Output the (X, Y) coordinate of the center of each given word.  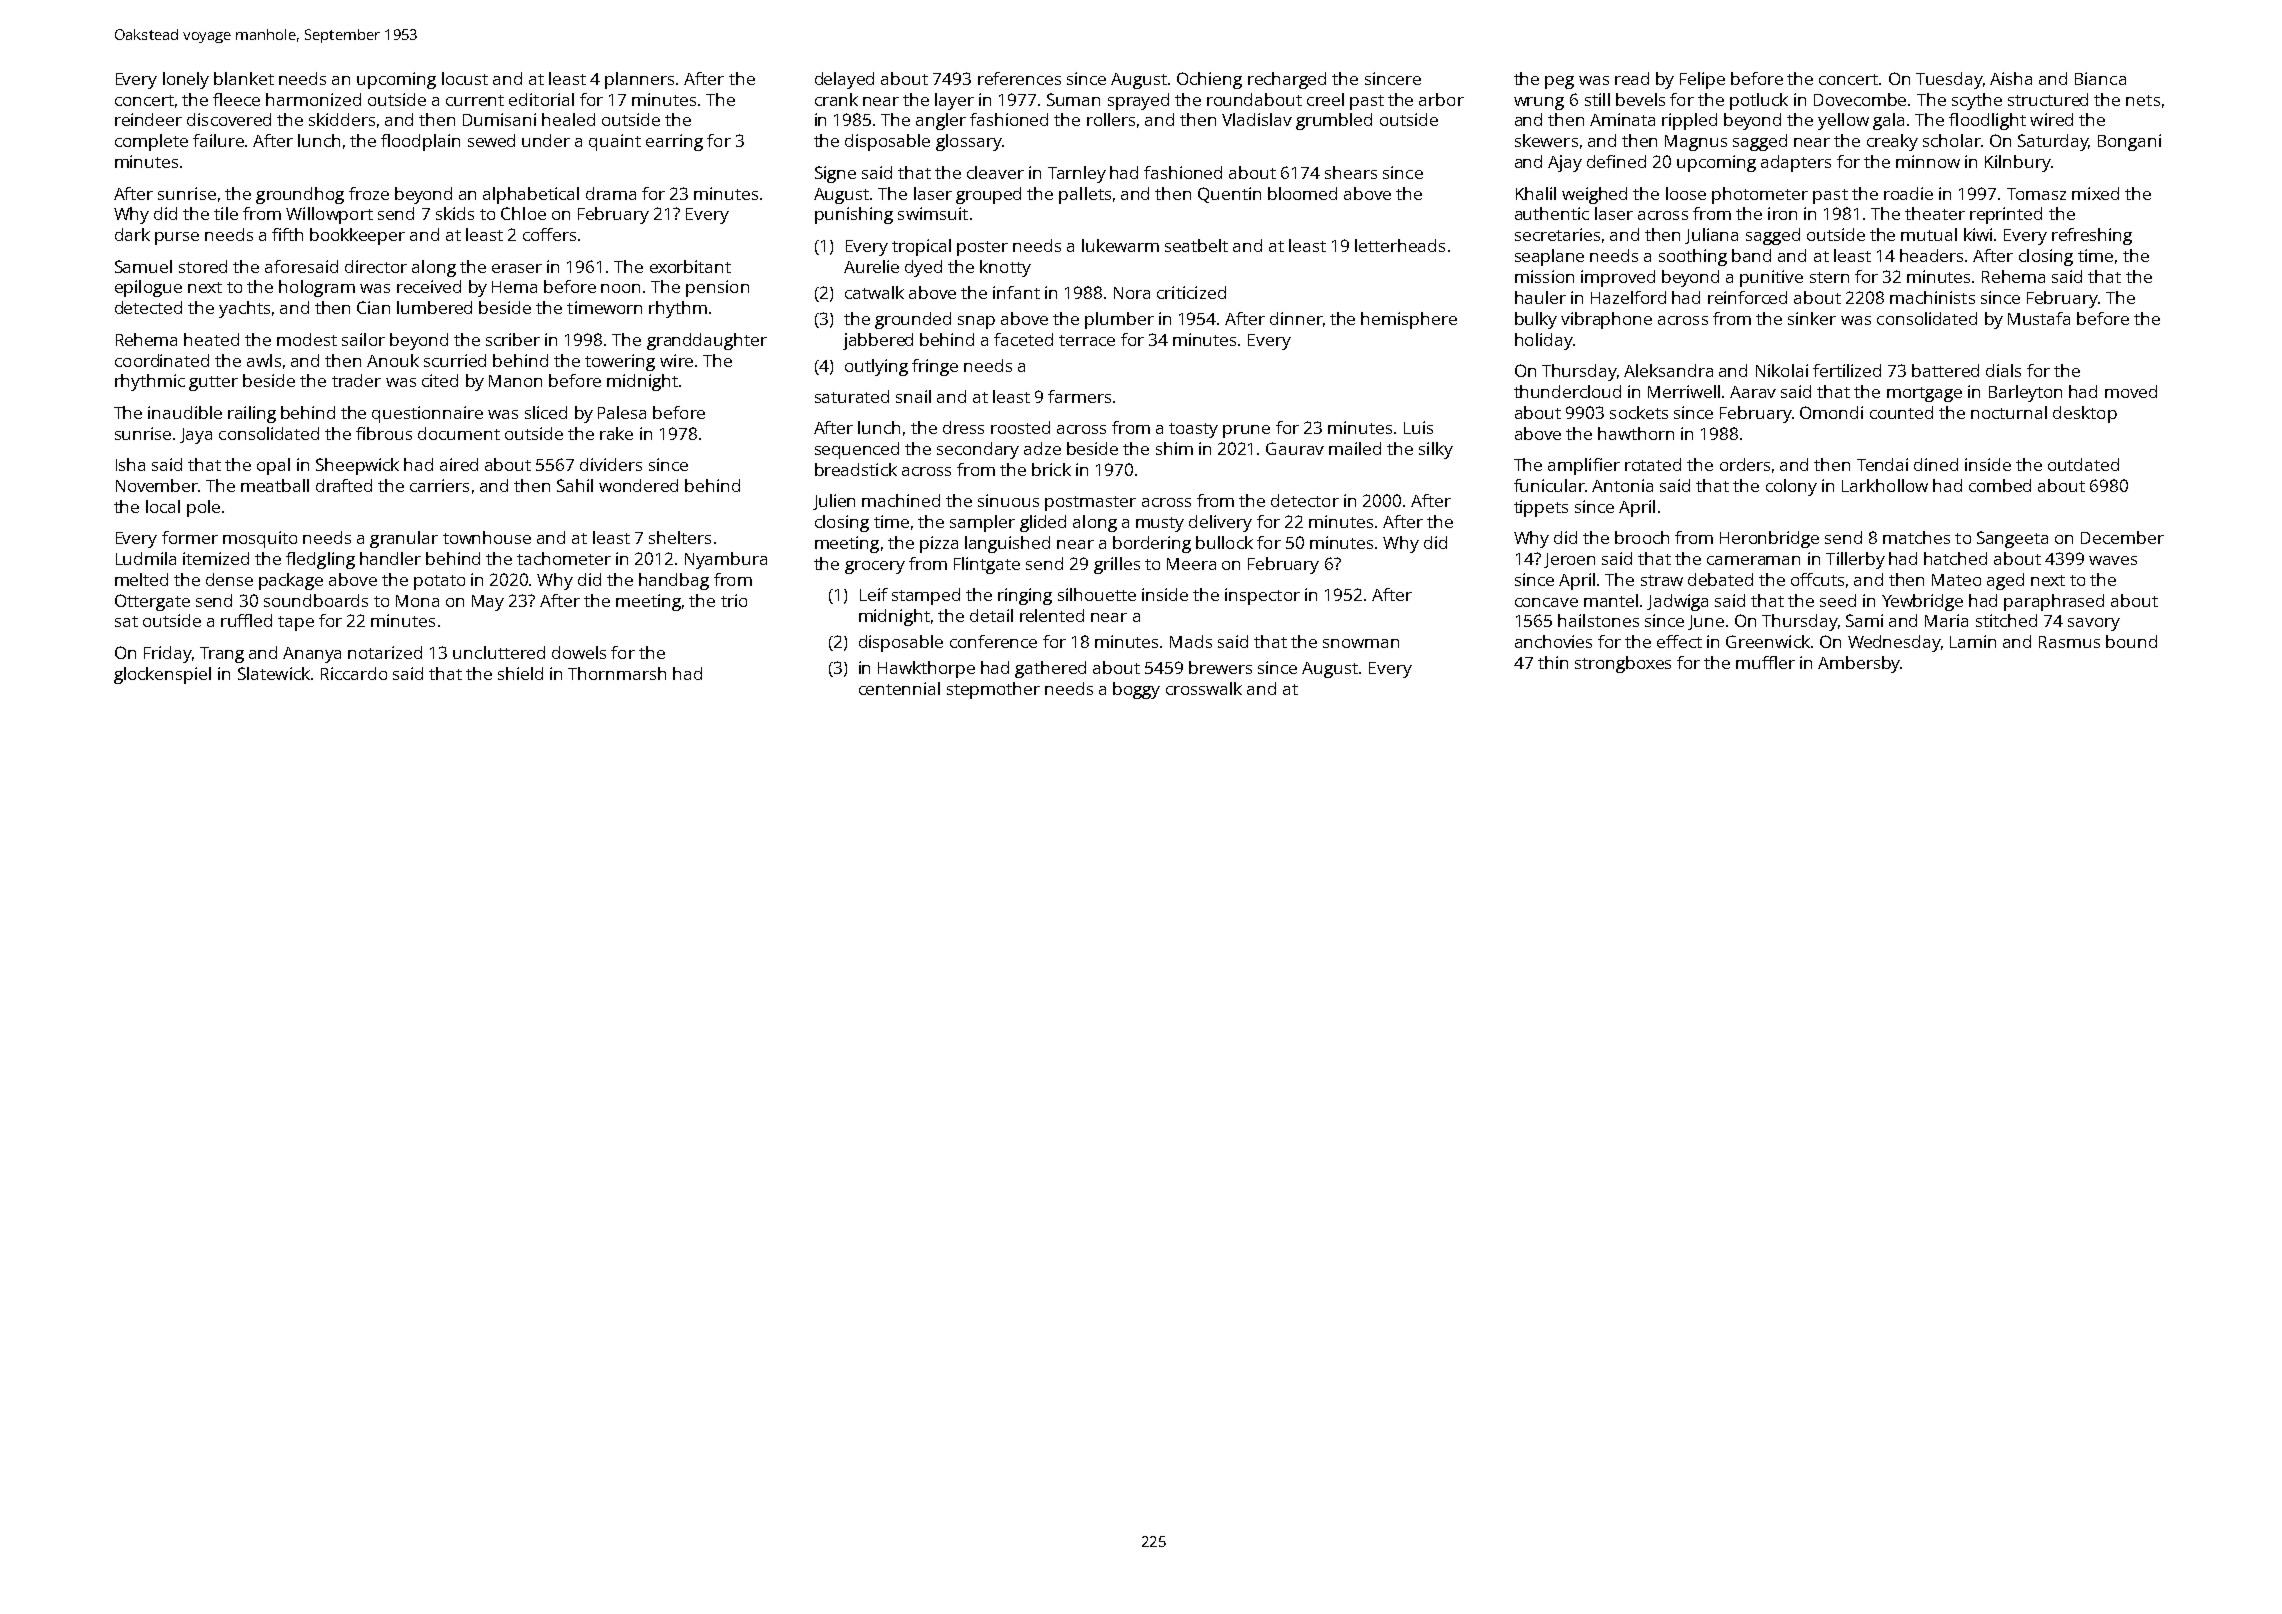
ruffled (246, 620)
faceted (1023, 339)
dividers (611, 464)
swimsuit (933, 213)
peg (1559, 82)
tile (226, 213)
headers (1931, 255)
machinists (1932, 297)
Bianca (2100, 78)
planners (639, 80)
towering (620, 362)
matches (1916, 537)
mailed (1355, 448)
